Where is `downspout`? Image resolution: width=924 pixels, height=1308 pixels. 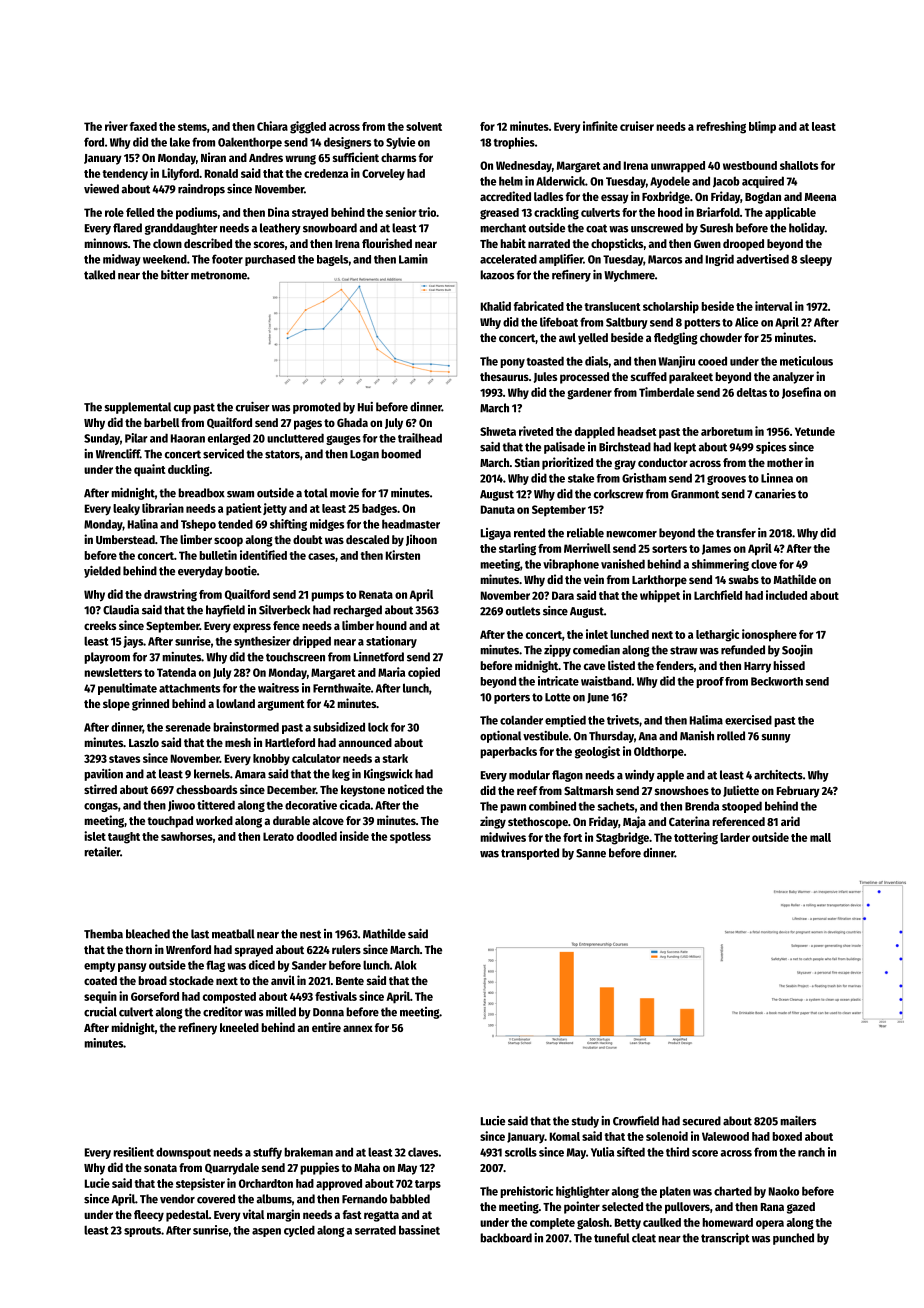
downspout is located at coordinates (183, 1153).
